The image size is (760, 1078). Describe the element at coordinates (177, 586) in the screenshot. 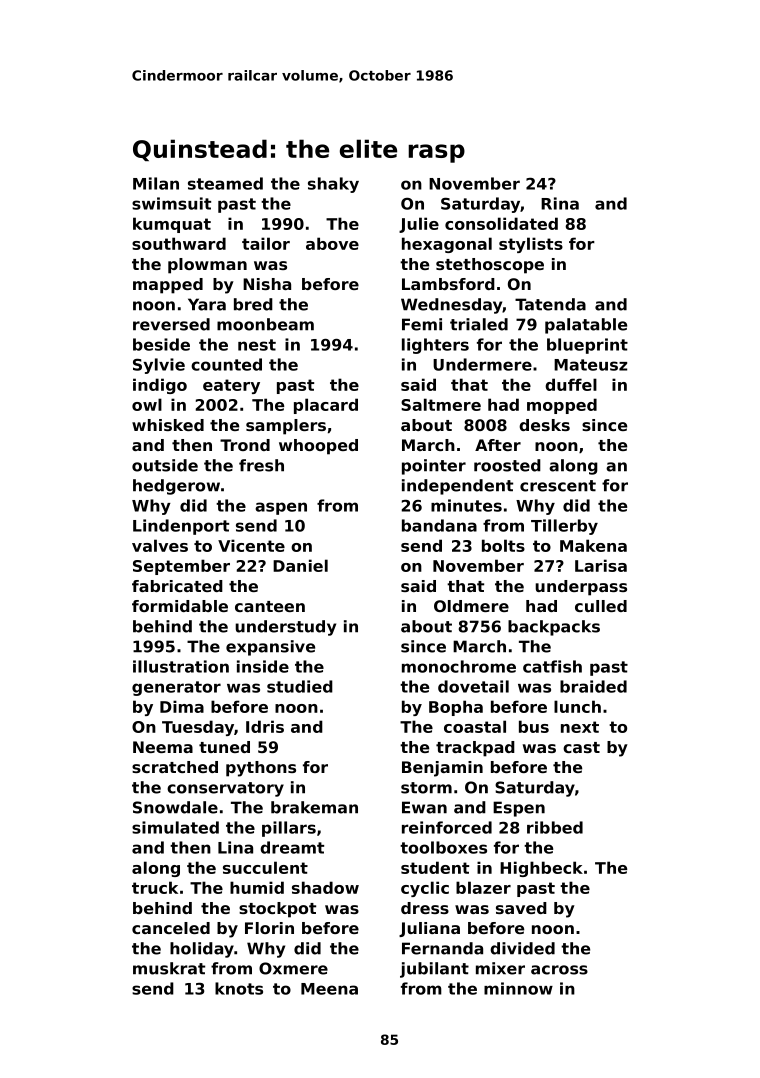

I see `fabricated` at that location.
